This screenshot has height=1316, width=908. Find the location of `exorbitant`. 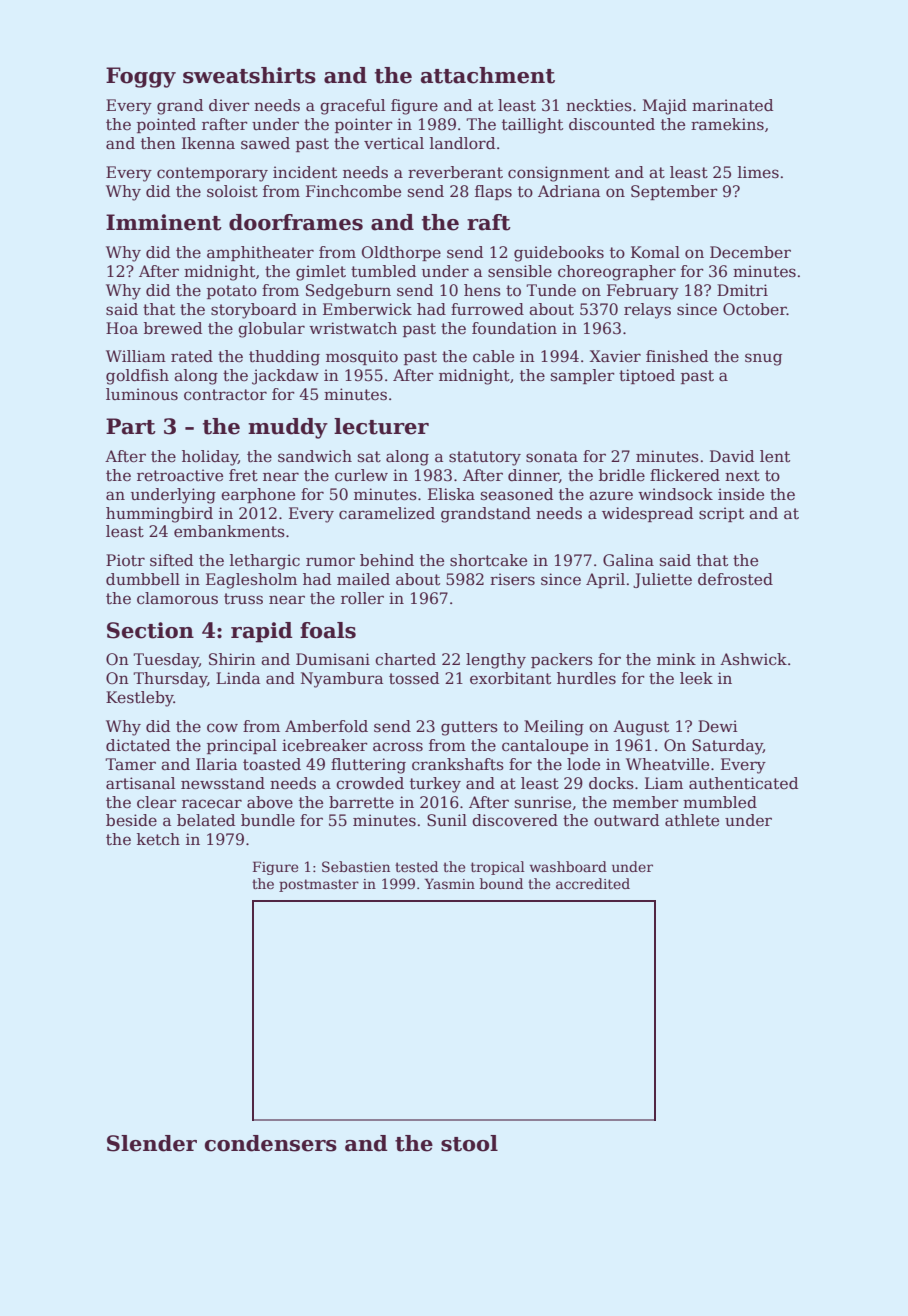

exorbitant is located at coordinates (510, 678).
